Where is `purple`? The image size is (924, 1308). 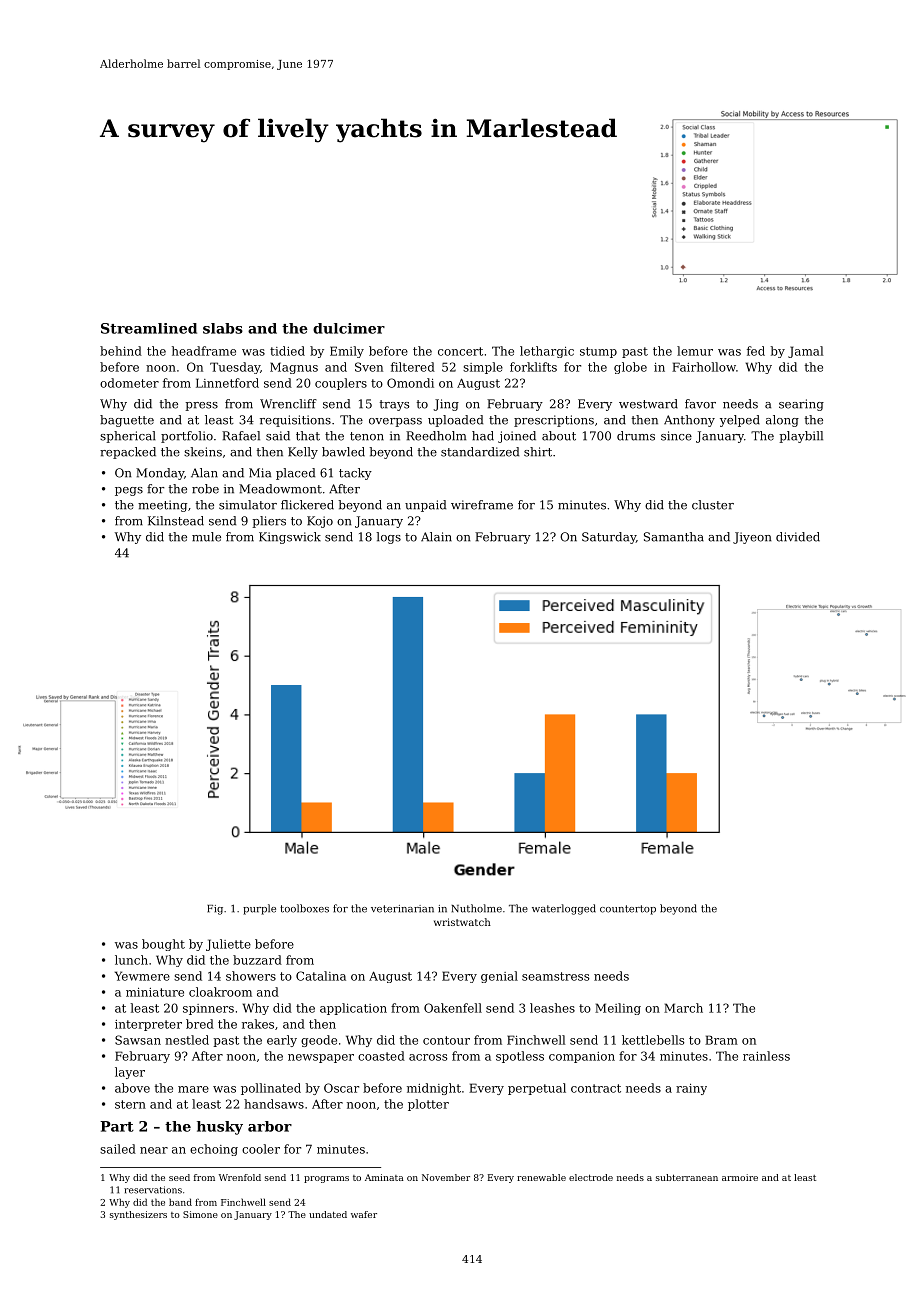
purple is located at coordinates (259, 909).
